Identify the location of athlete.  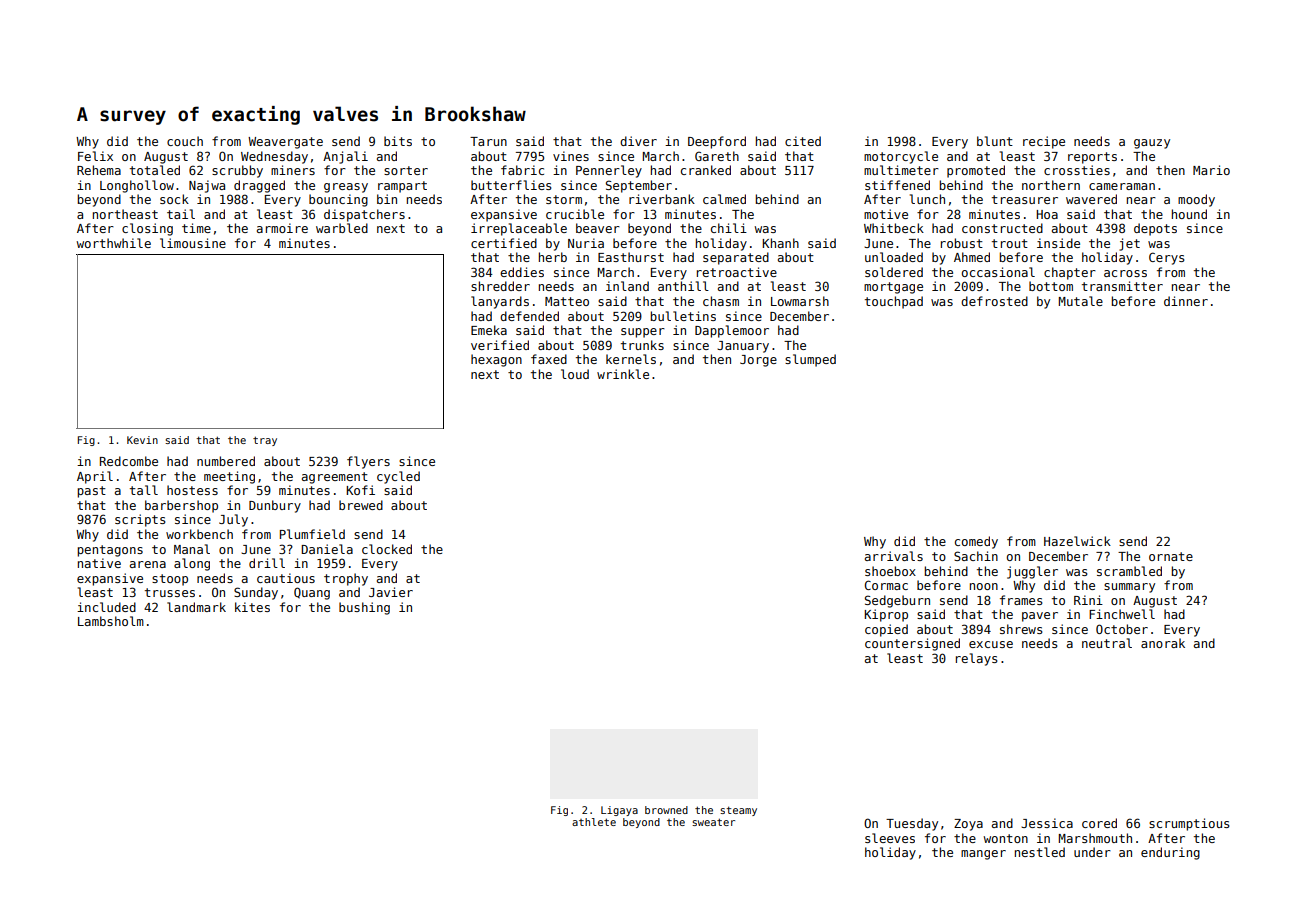
(594, 822).
